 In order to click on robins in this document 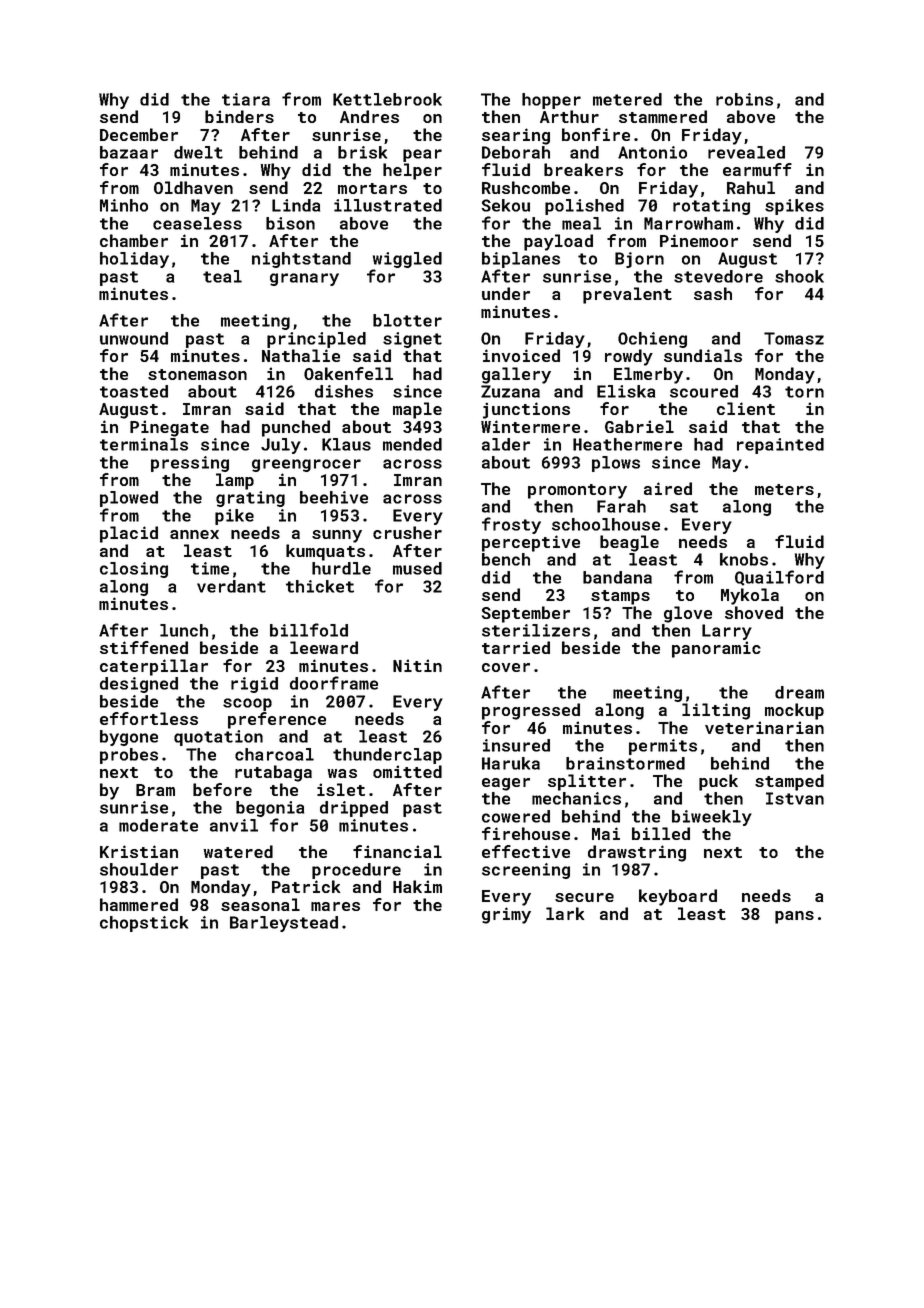, I will do `click(744, 99)`.
